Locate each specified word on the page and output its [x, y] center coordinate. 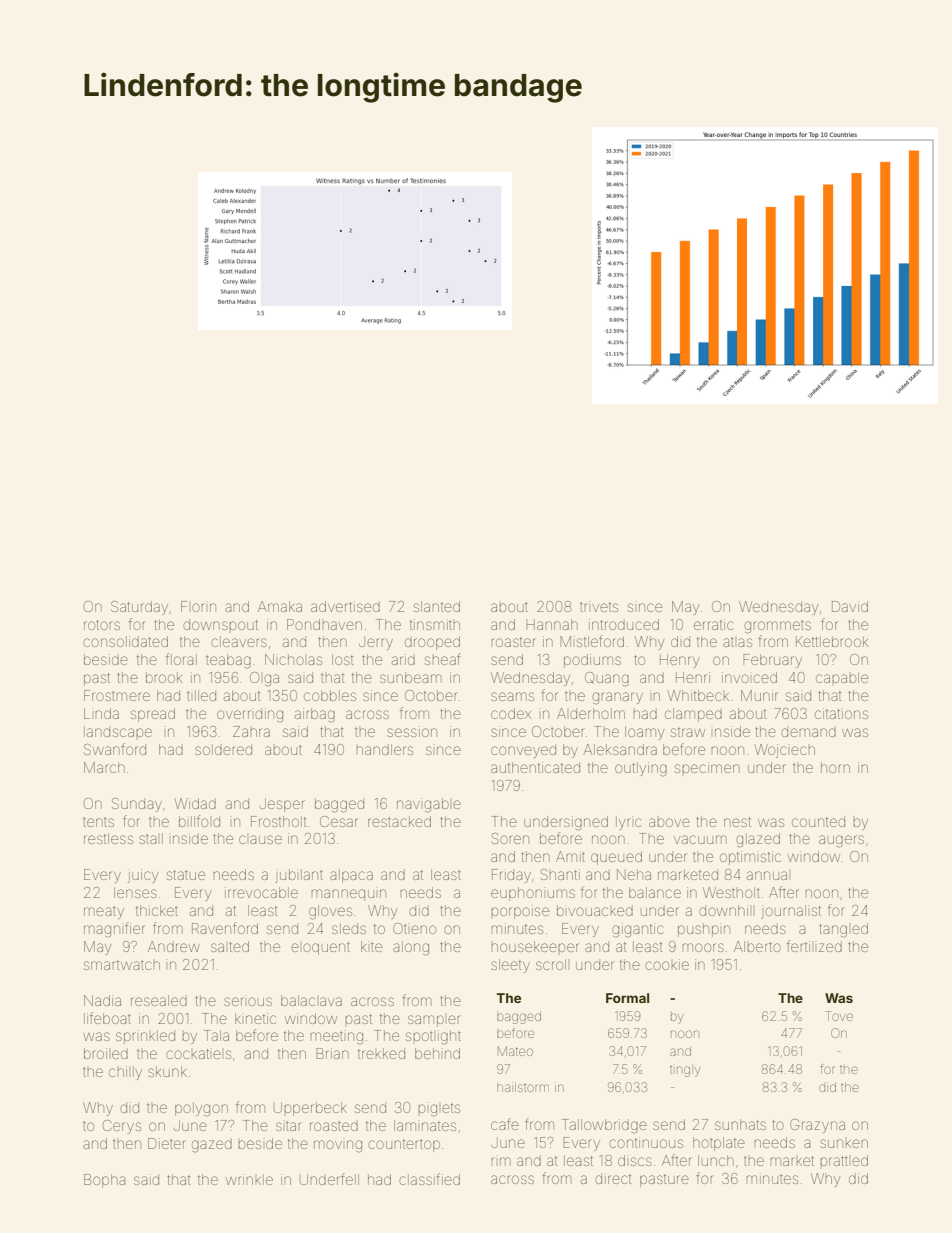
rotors [102, 625]
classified [429, 1179]
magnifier [114, 930]
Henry [679, 661]
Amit [570, 856]
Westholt [731, 892]
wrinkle [249, 1179]
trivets [599, 607]
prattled [844, 1160]
